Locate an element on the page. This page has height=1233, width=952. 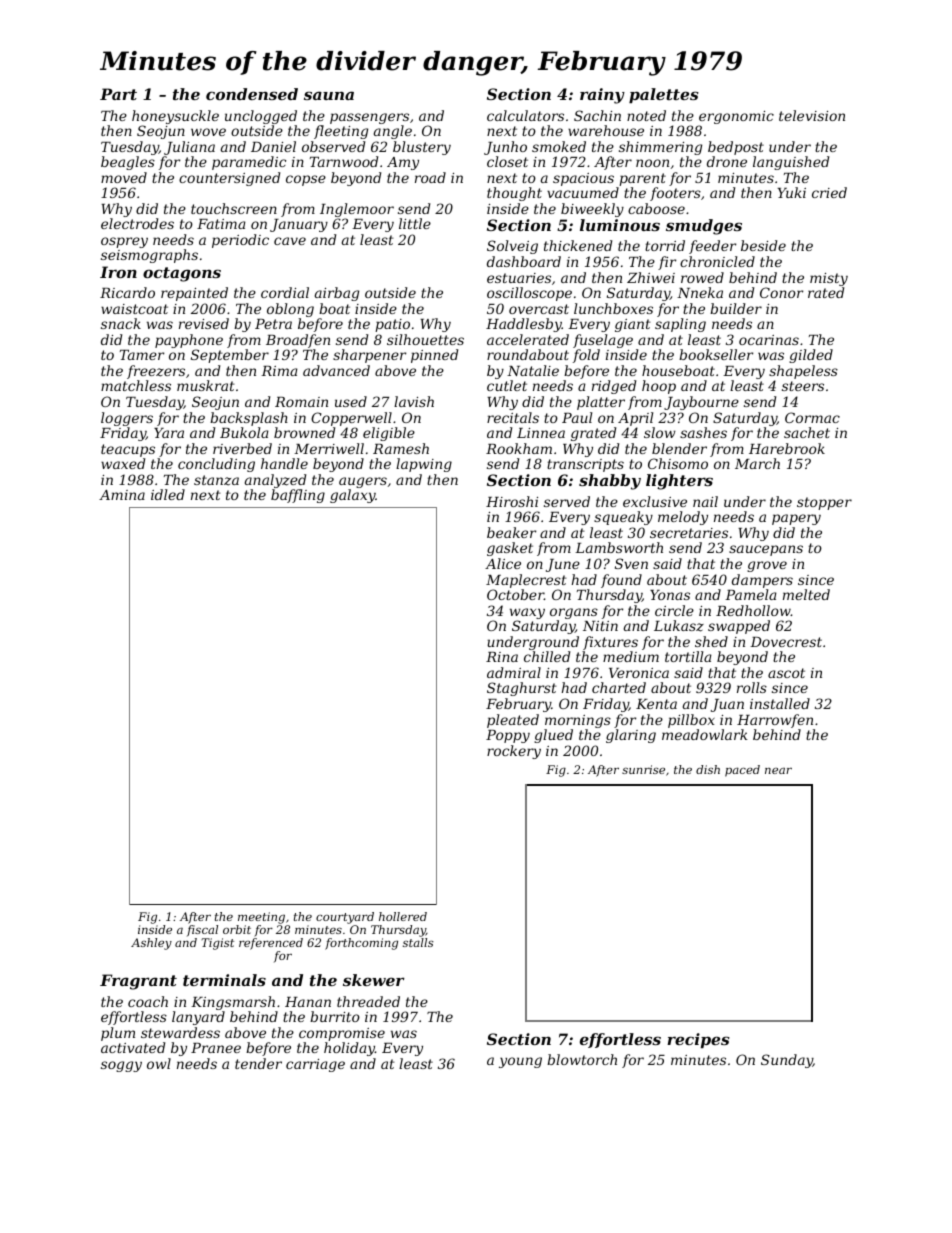
freezers is located at coordinates (156, 372).
